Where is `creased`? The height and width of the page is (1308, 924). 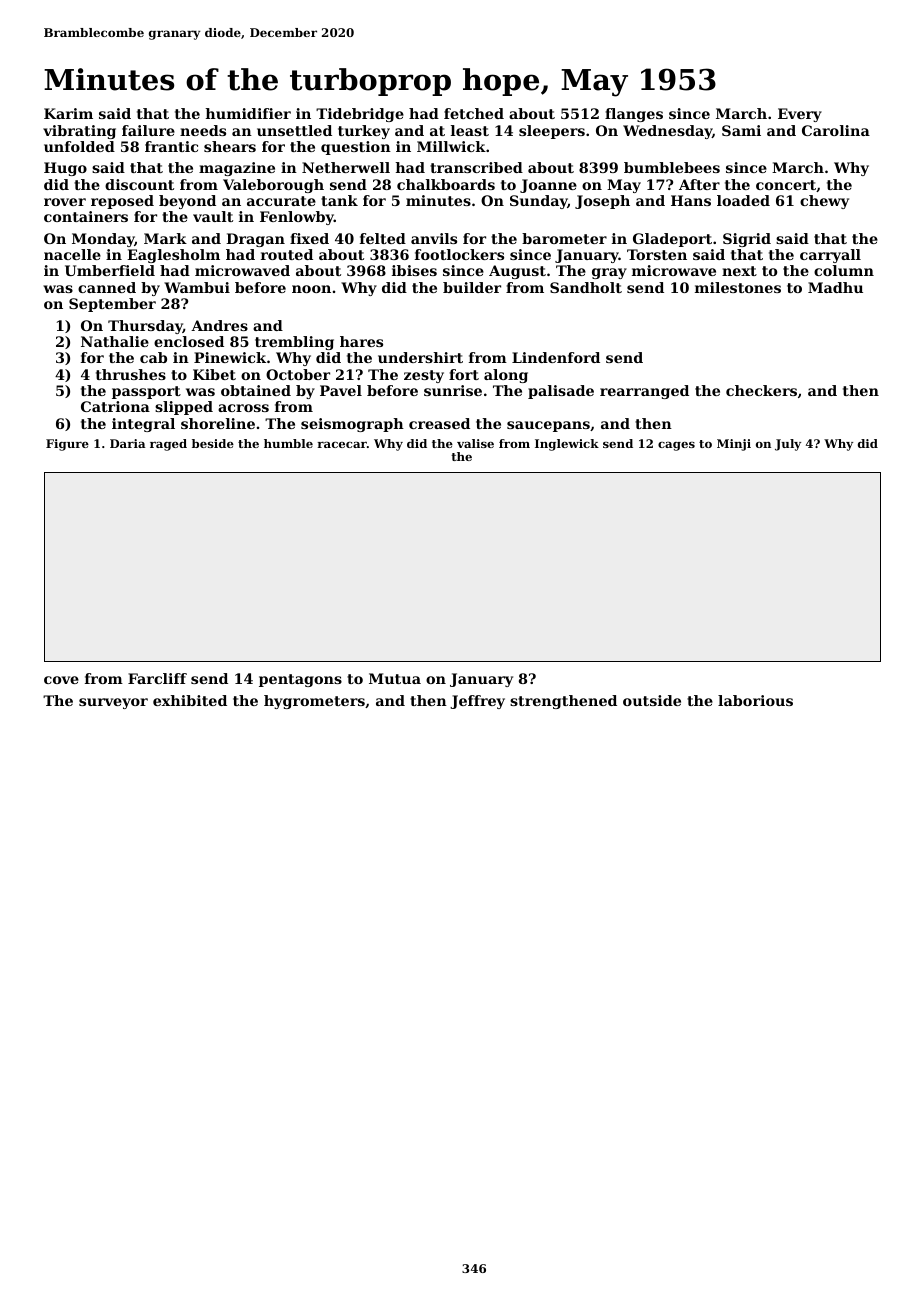 creased is located at coordinates (439, 423).
